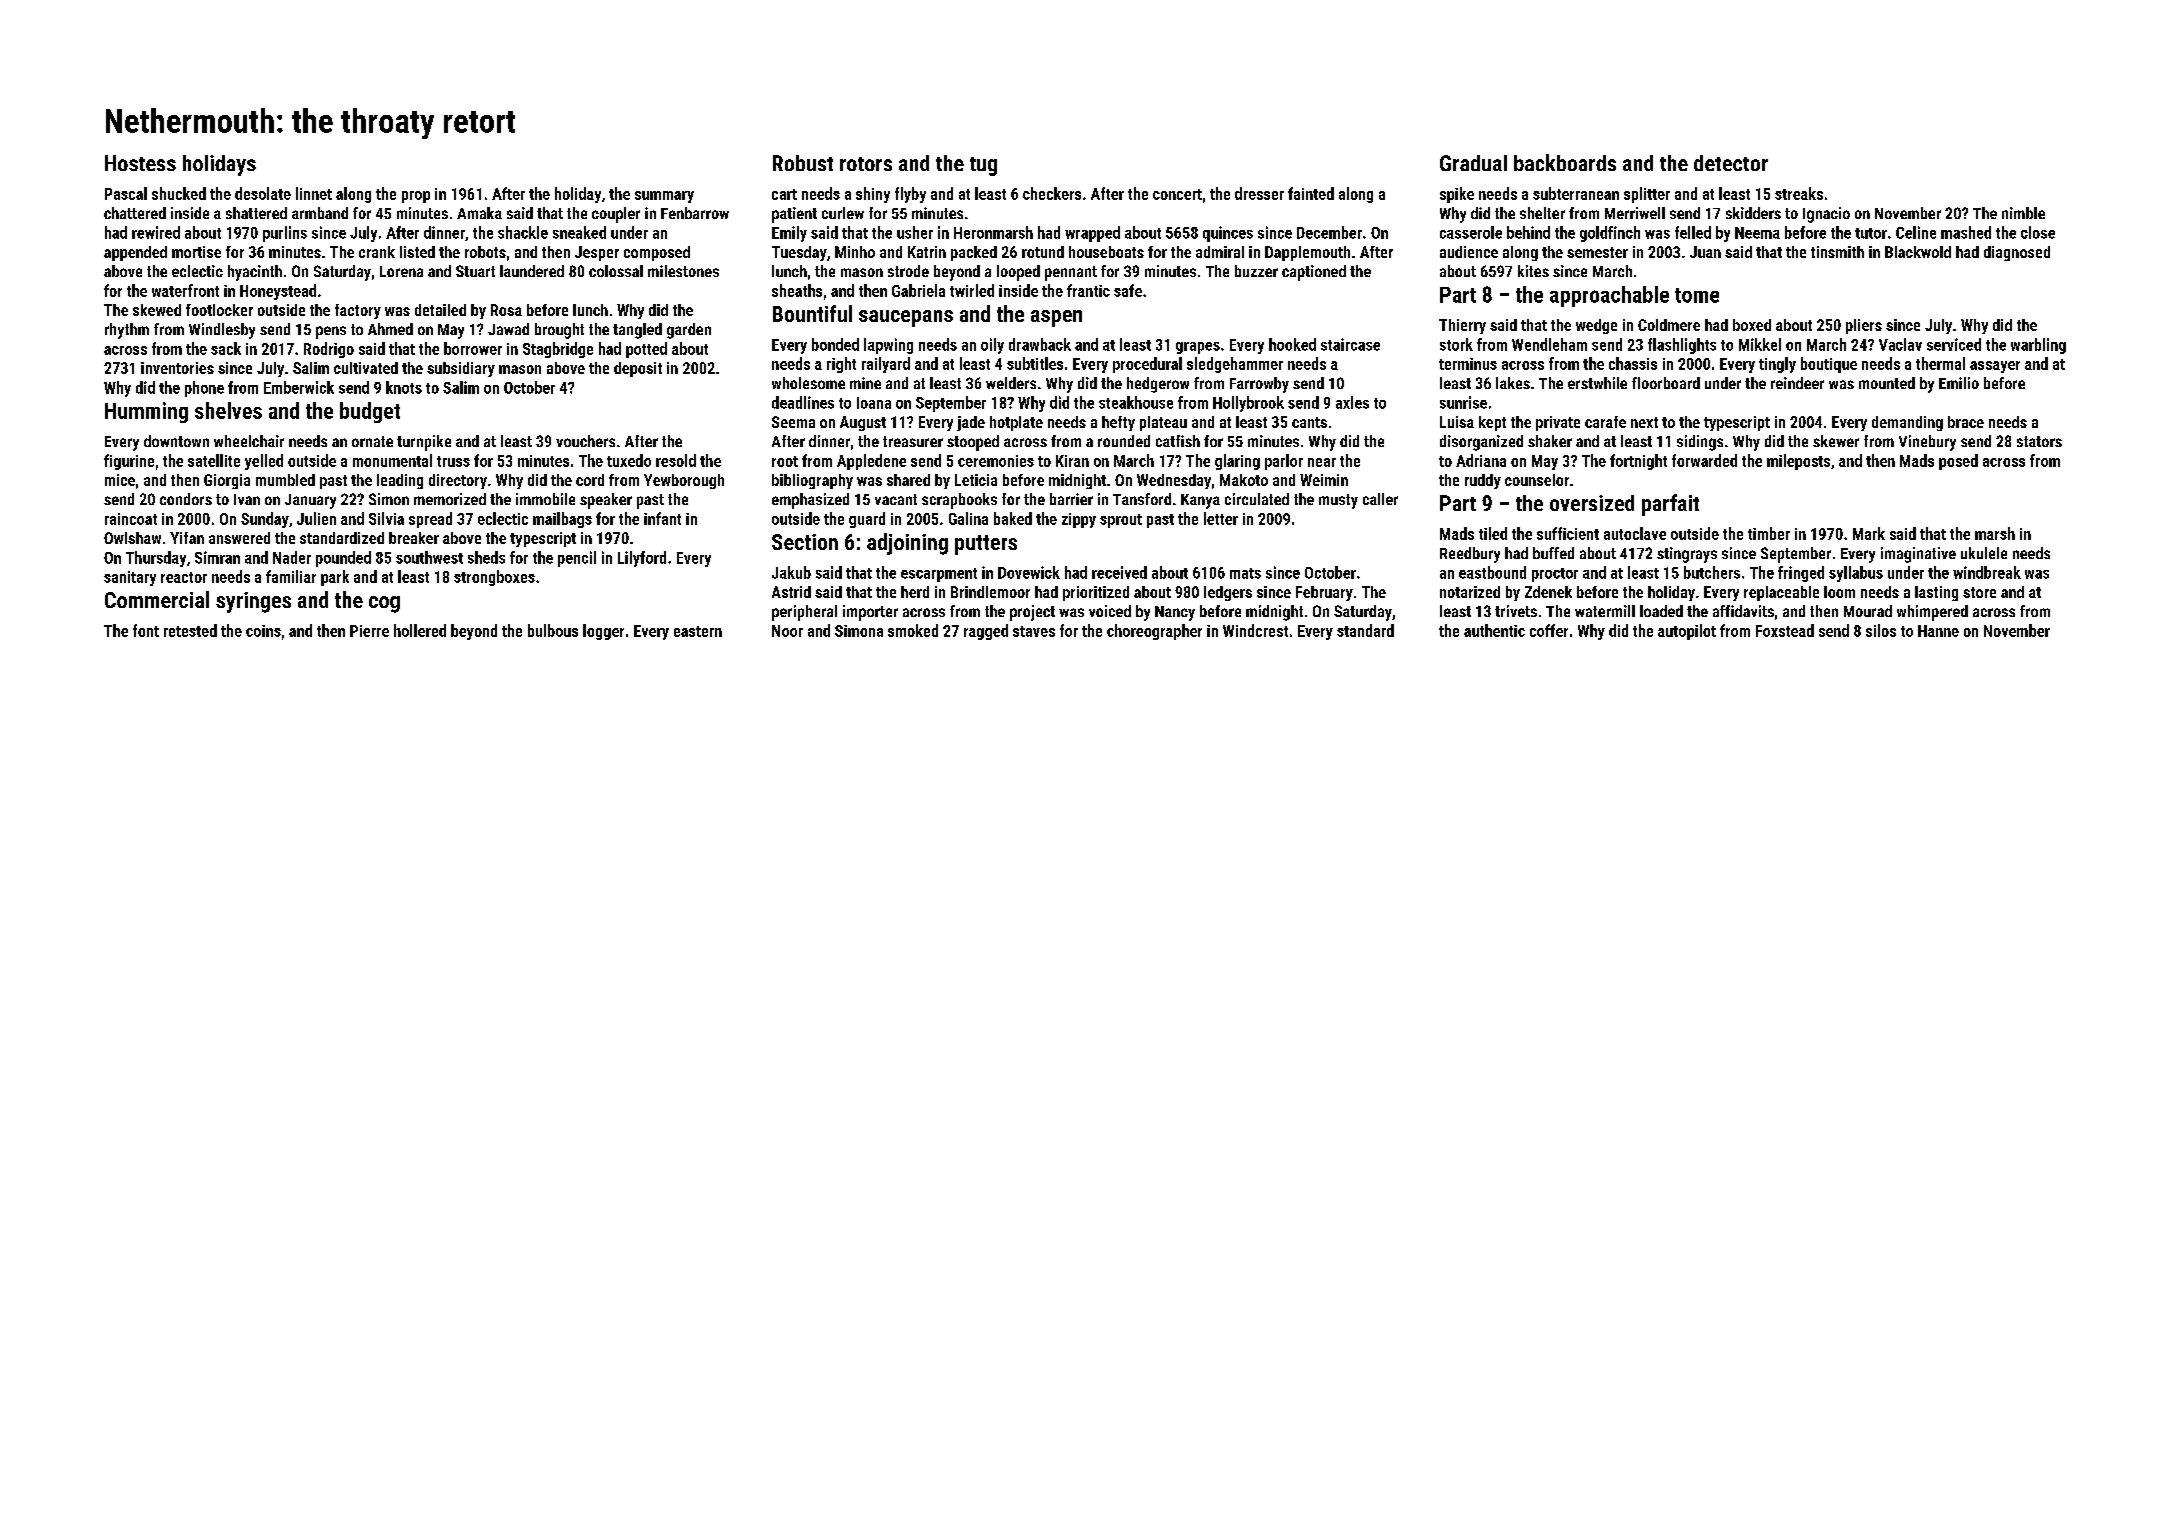 This document has height=1535, width=2171. Describe the element at coordinates (1473, 163) in the document. I see `Gradual` at that location.
